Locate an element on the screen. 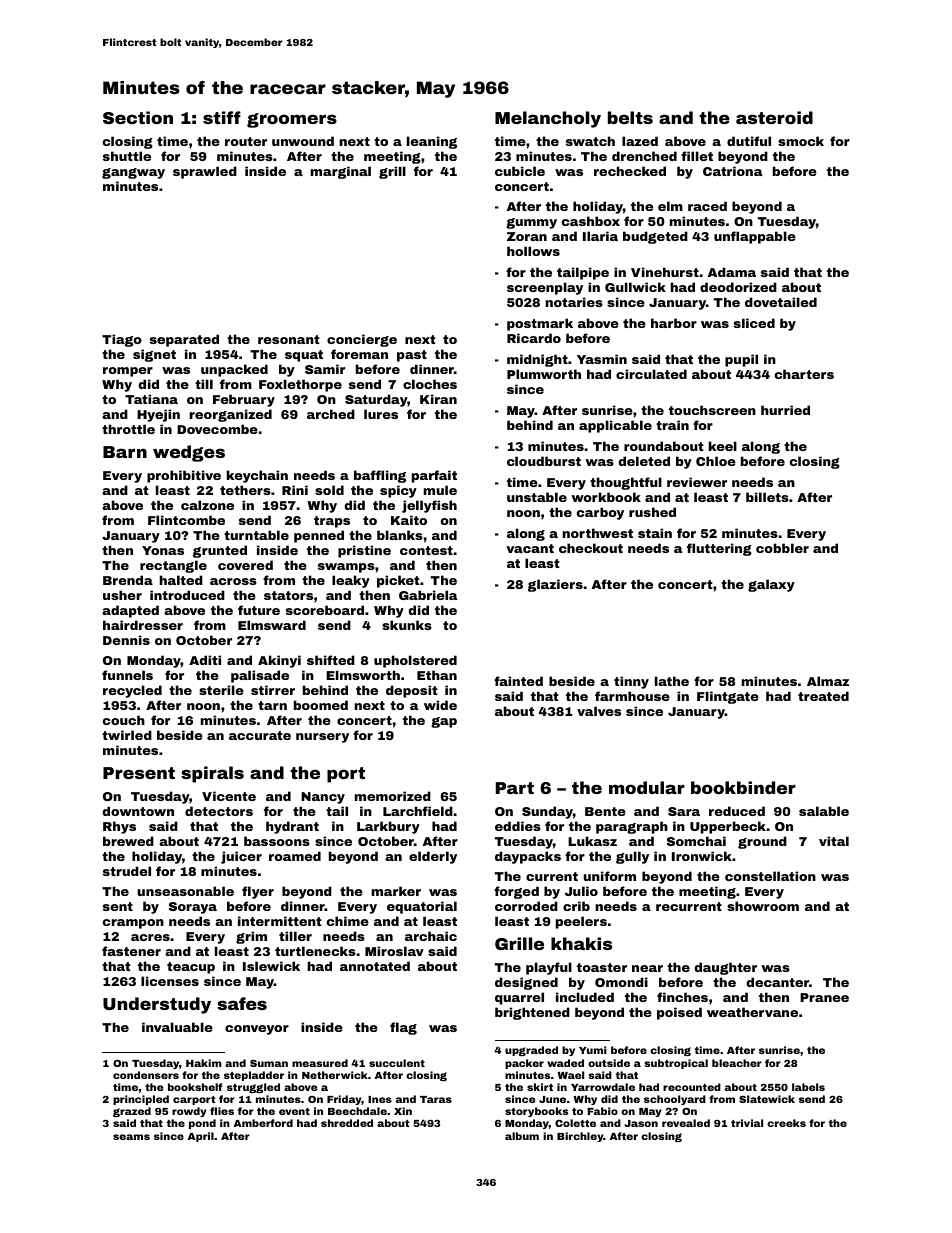  groomers is located at coordinates (292, 120).
